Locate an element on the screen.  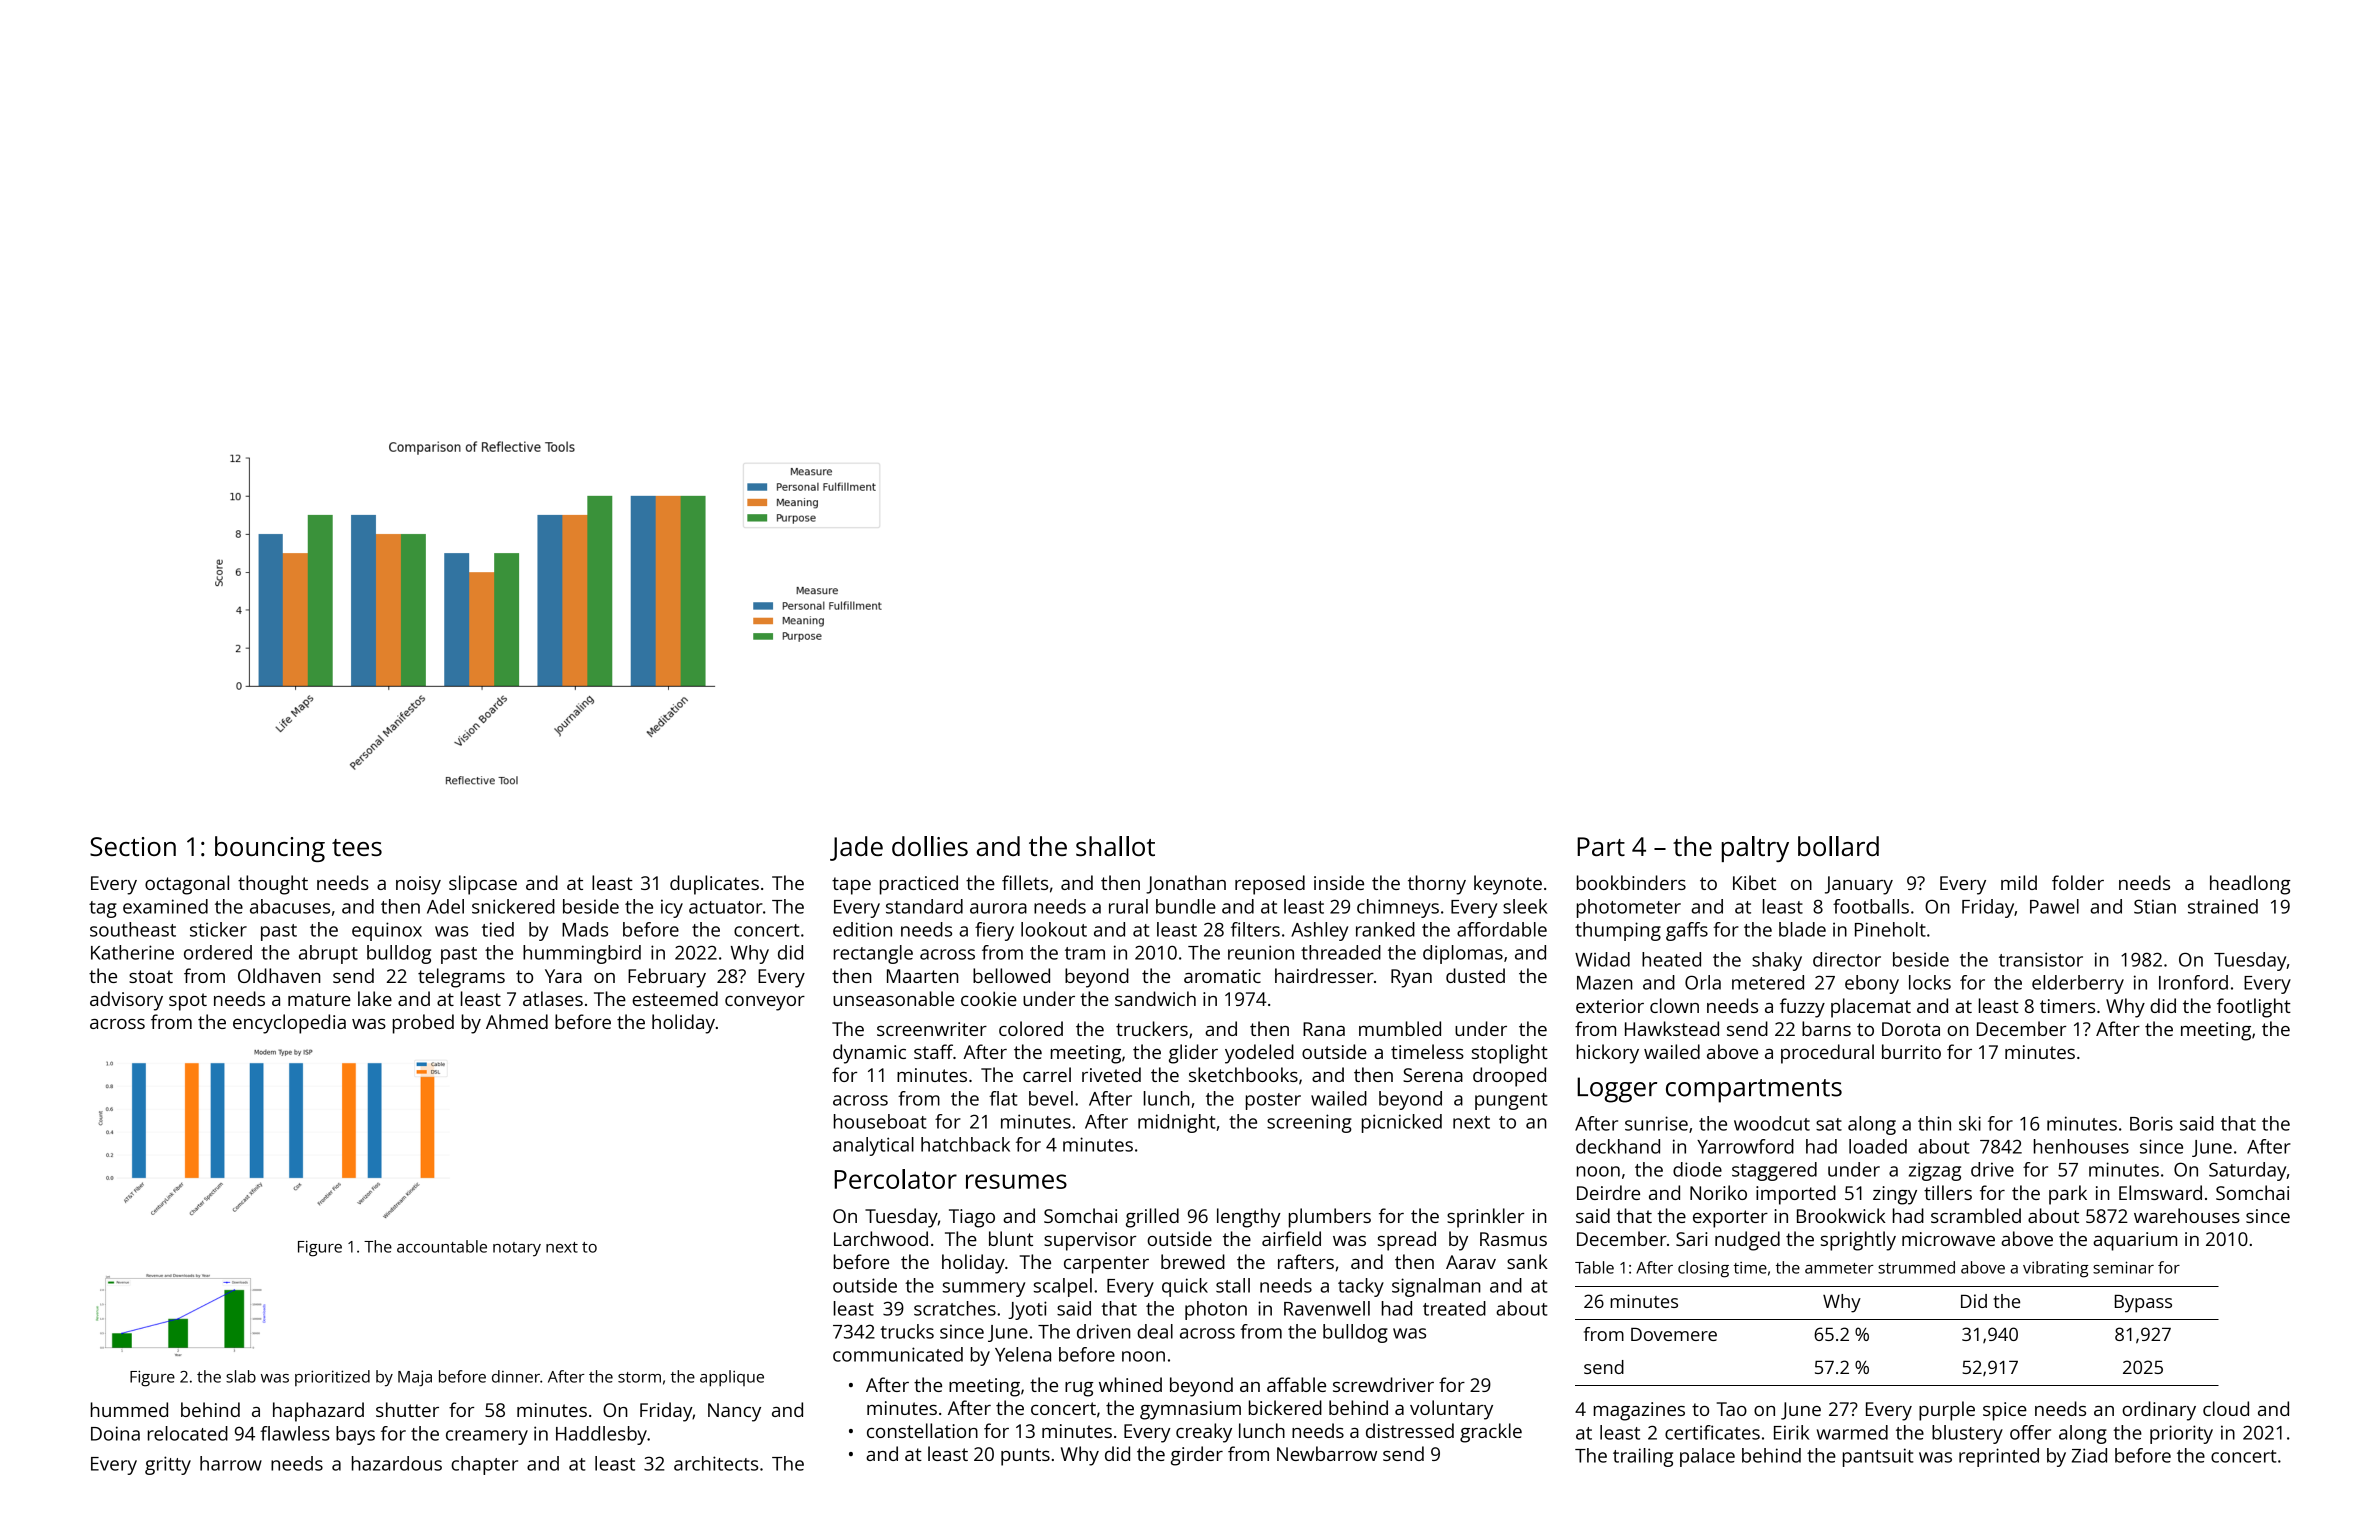
bollard is located at coordinates (1838, 846).
